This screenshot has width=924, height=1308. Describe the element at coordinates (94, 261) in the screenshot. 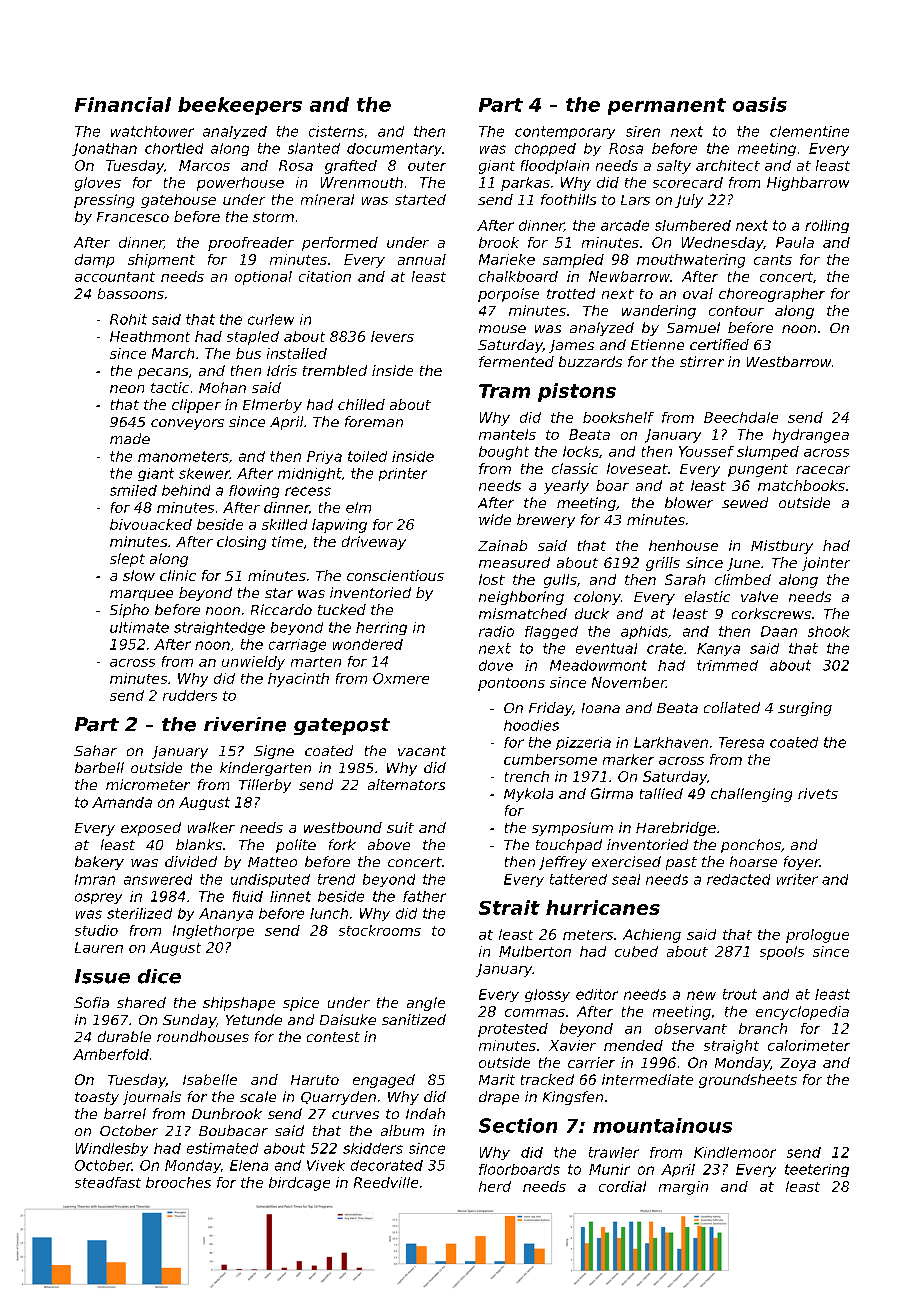

I see `damp` at that location.
